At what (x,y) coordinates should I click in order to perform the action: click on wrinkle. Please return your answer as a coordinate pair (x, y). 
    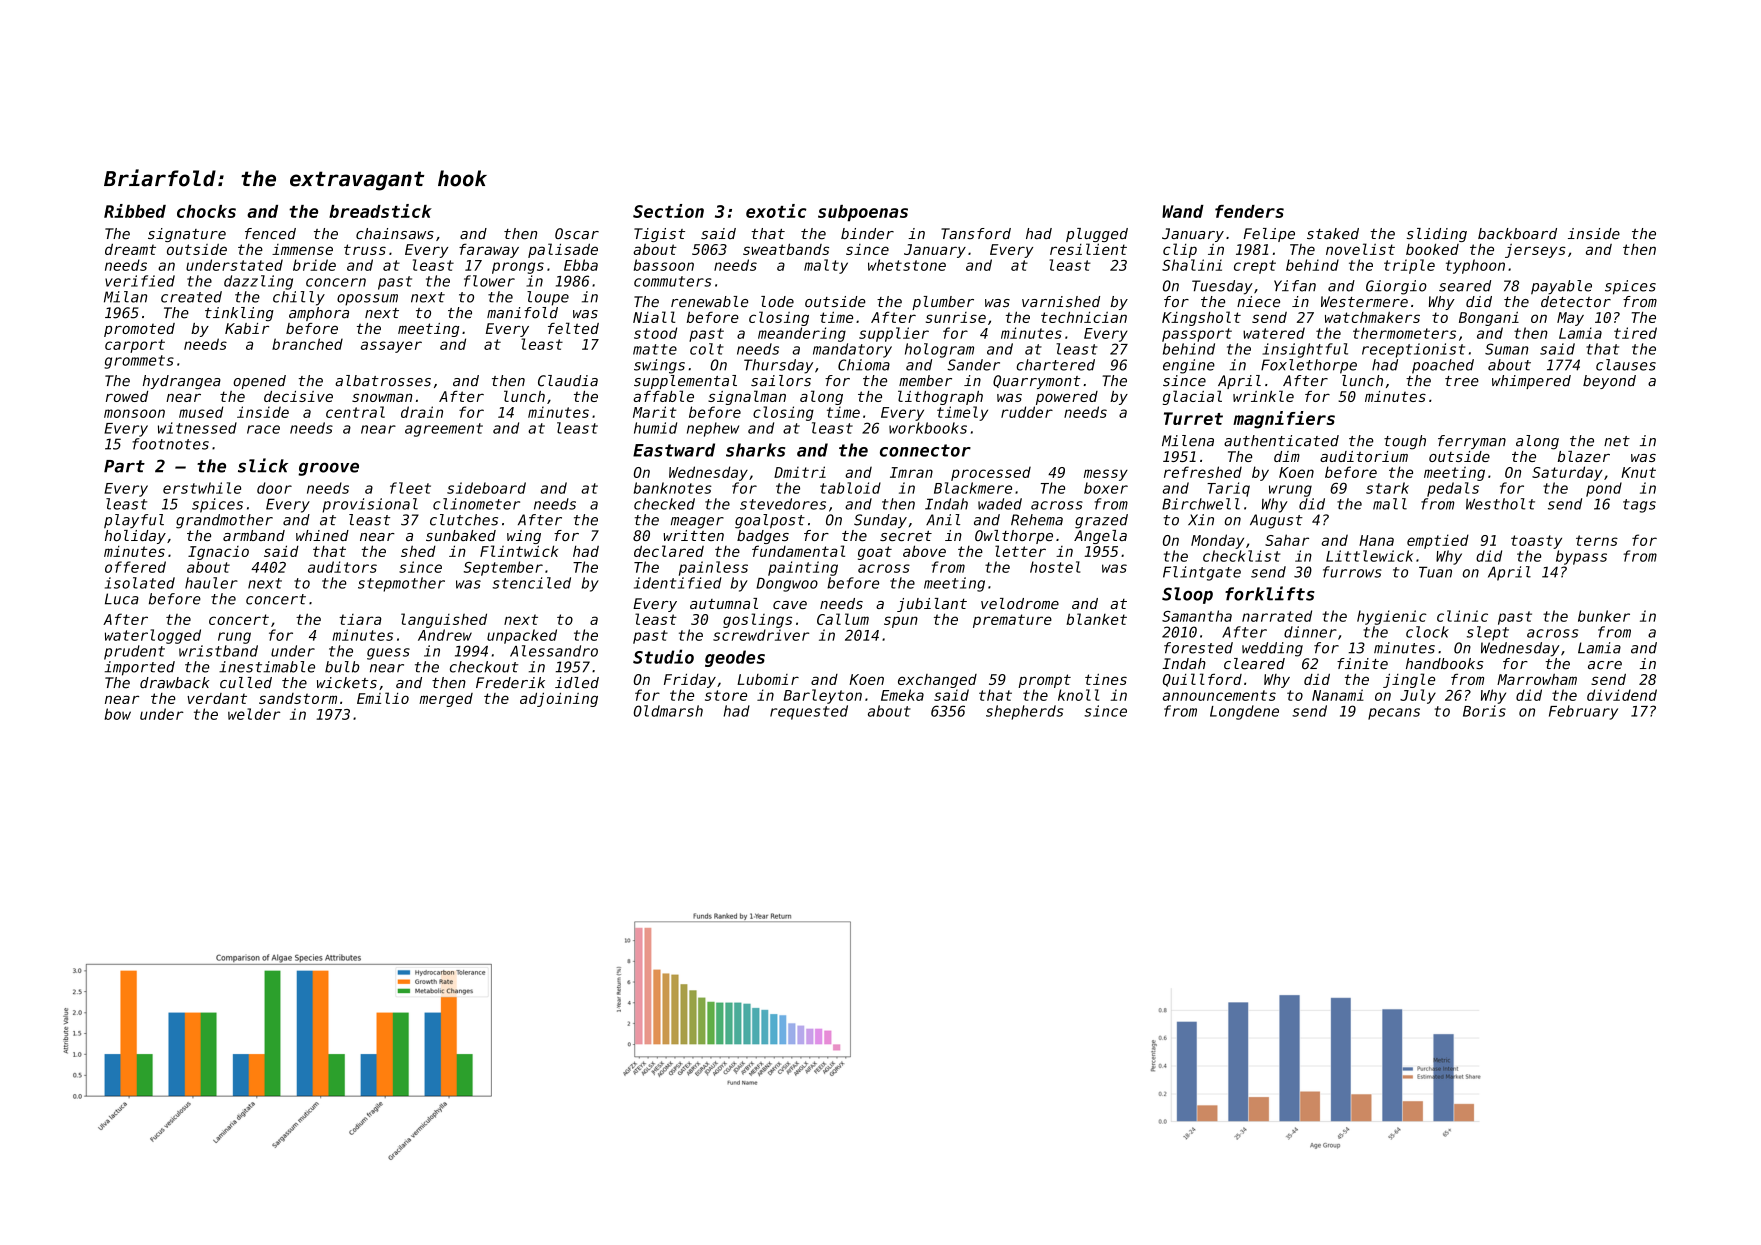
    Looking at the image, I should click on (1263, 396).
